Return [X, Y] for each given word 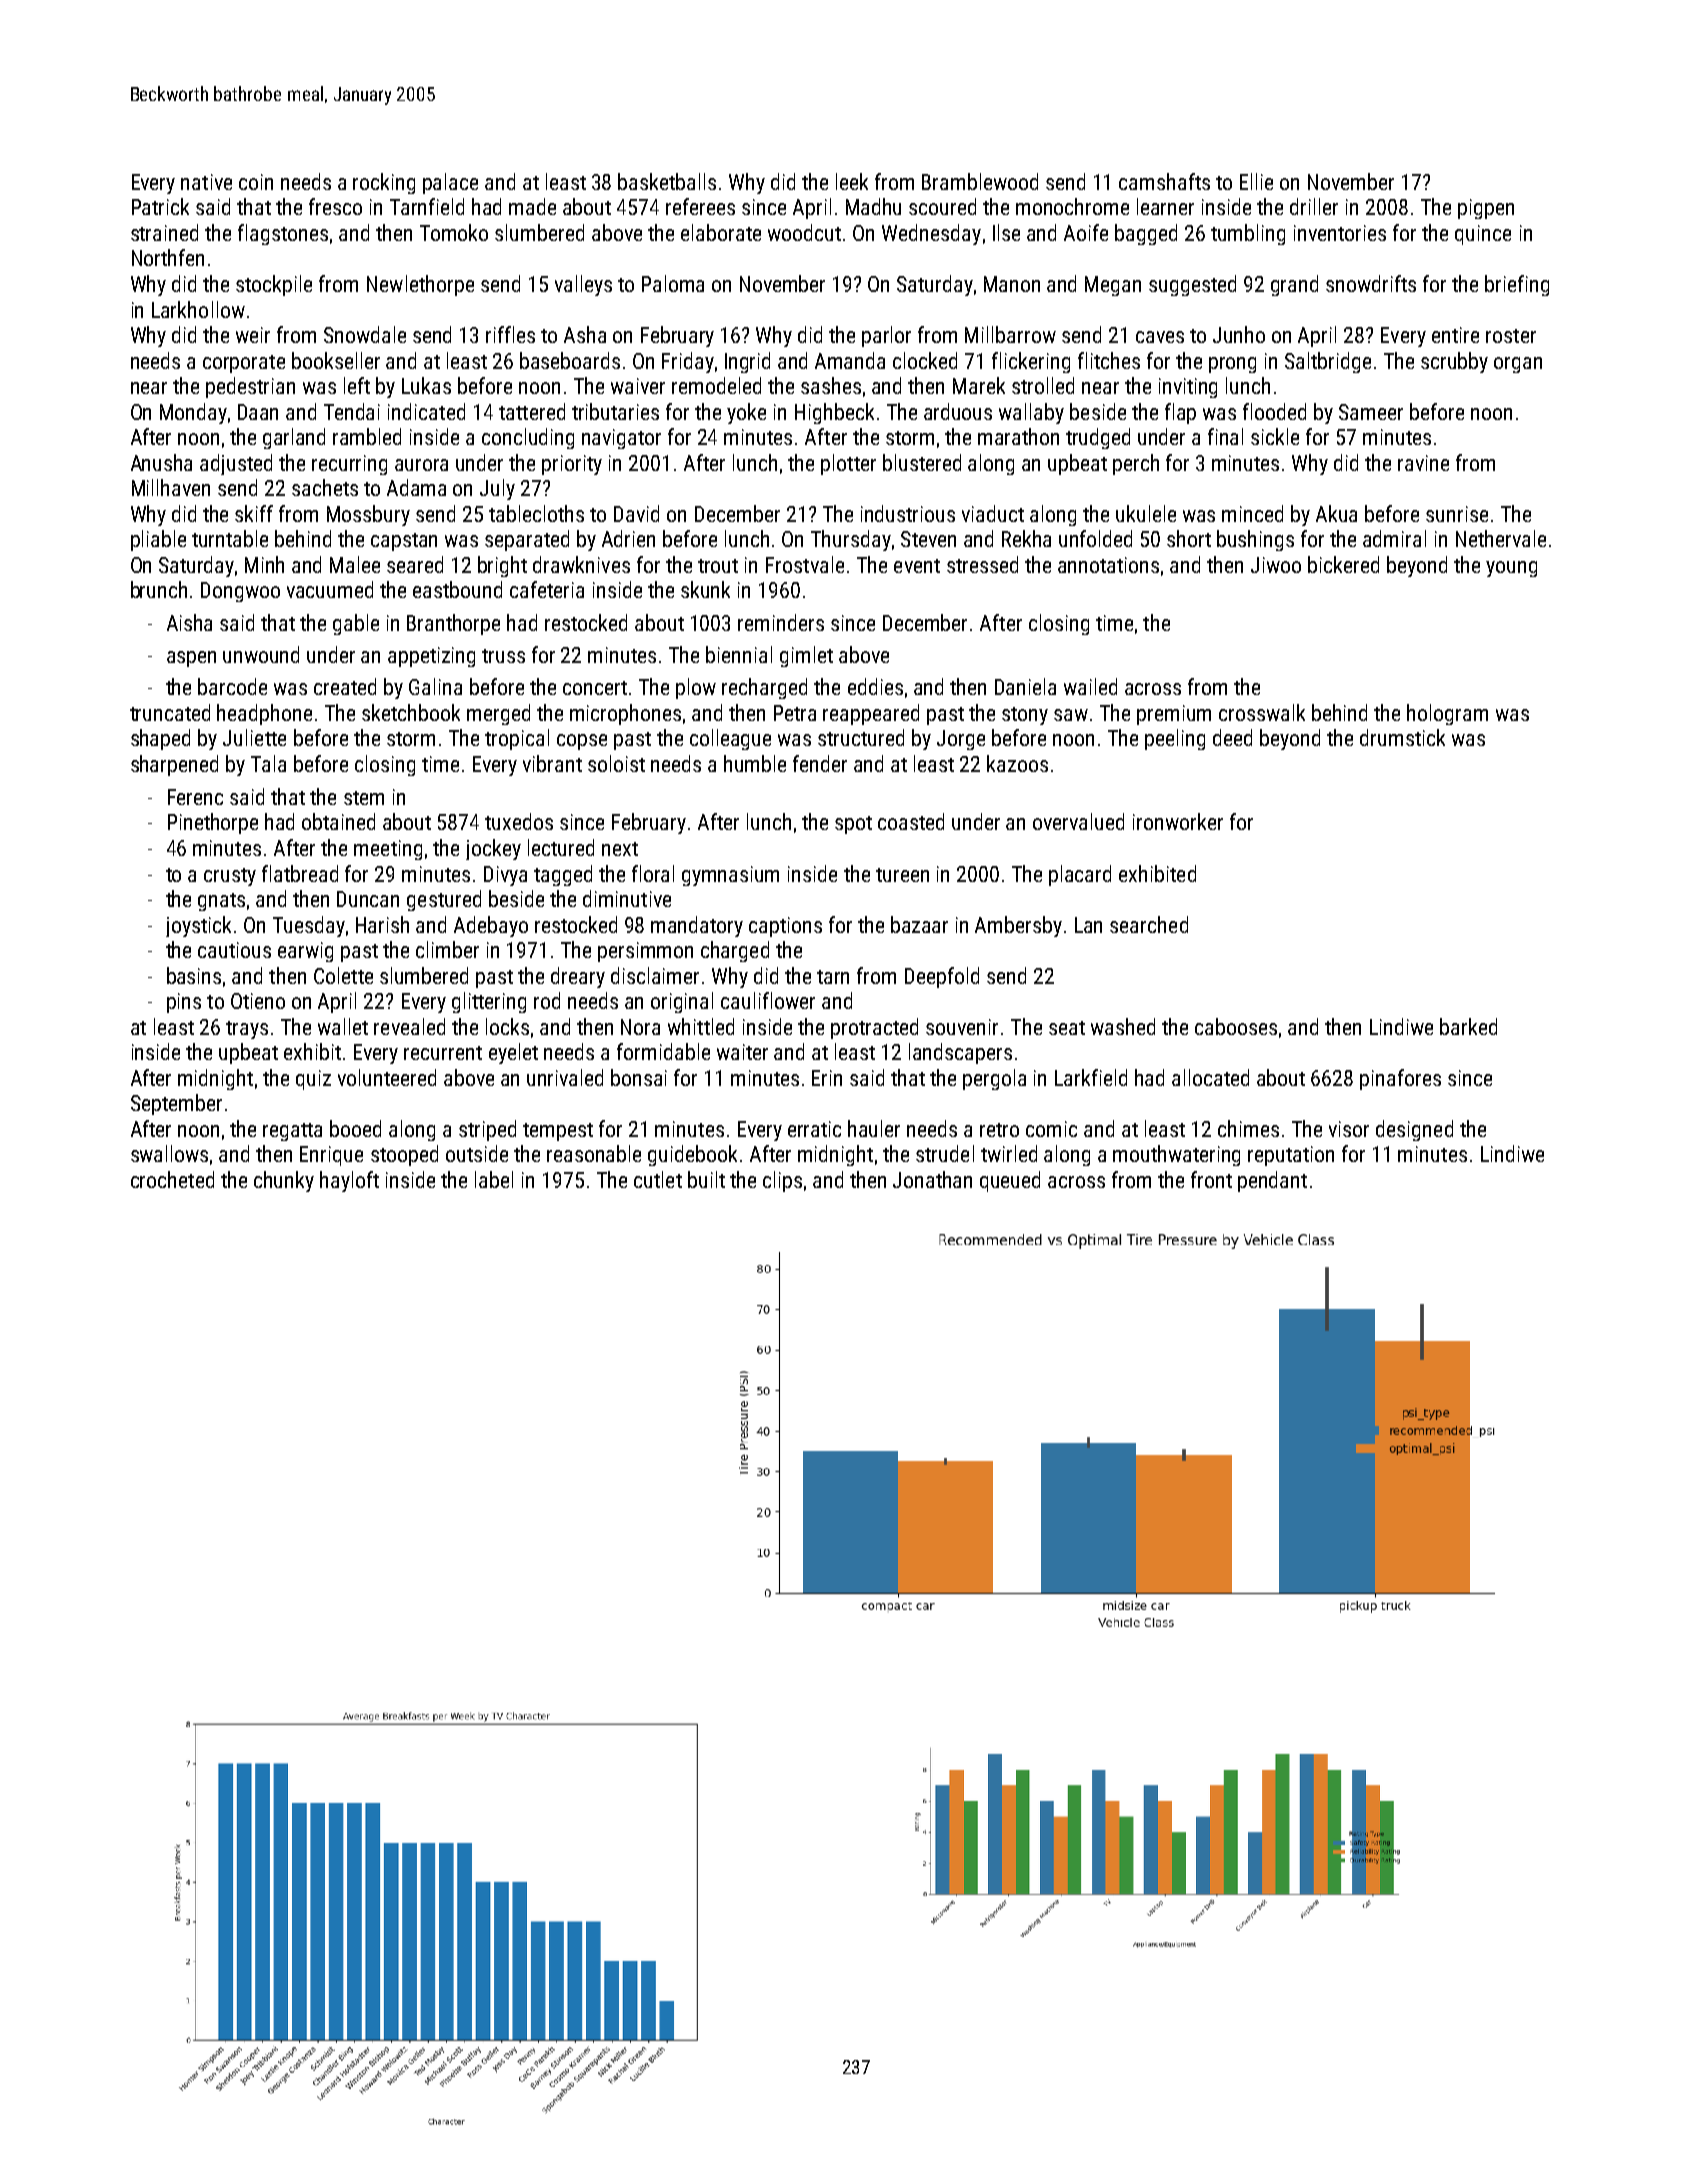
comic [1051, 1129]
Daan [258, 412]
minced [1252, 513]
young [1511, 569]
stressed [982, 564]
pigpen [1486, 209]
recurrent [443, 1053]
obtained [338, 821]
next [620, 849]
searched [1149, 924]
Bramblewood [980, 181]
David [636, 513]
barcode [232, 686]
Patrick [160, 206]
